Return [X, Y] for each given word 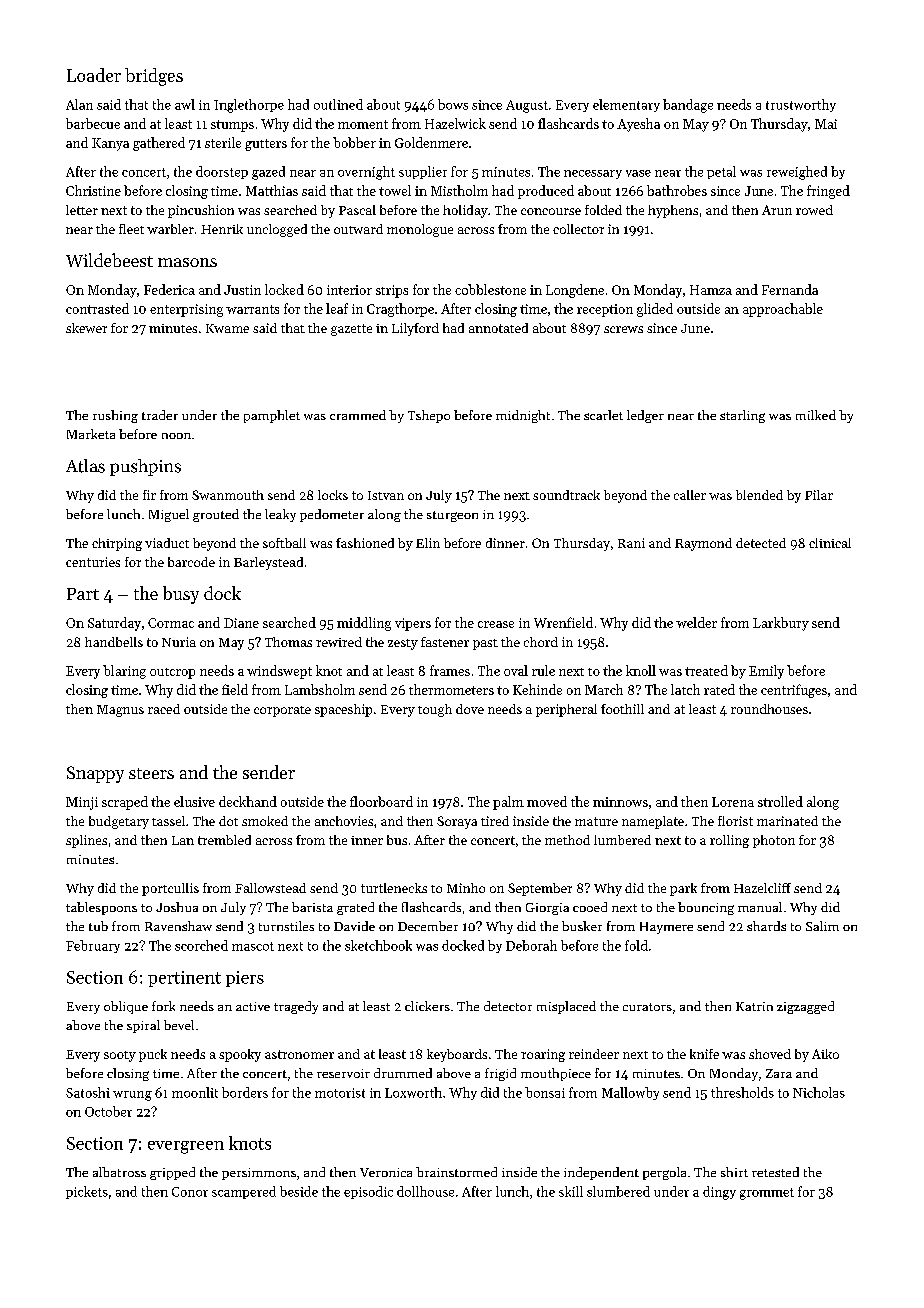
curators [647, 1007]
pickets [87, 1192]
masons [187, 262]
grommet [767, 1194]
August [527, 106]
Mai [826, 124]
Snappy [95, 774]
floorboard [381, 801]
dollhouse [425, 1191]
